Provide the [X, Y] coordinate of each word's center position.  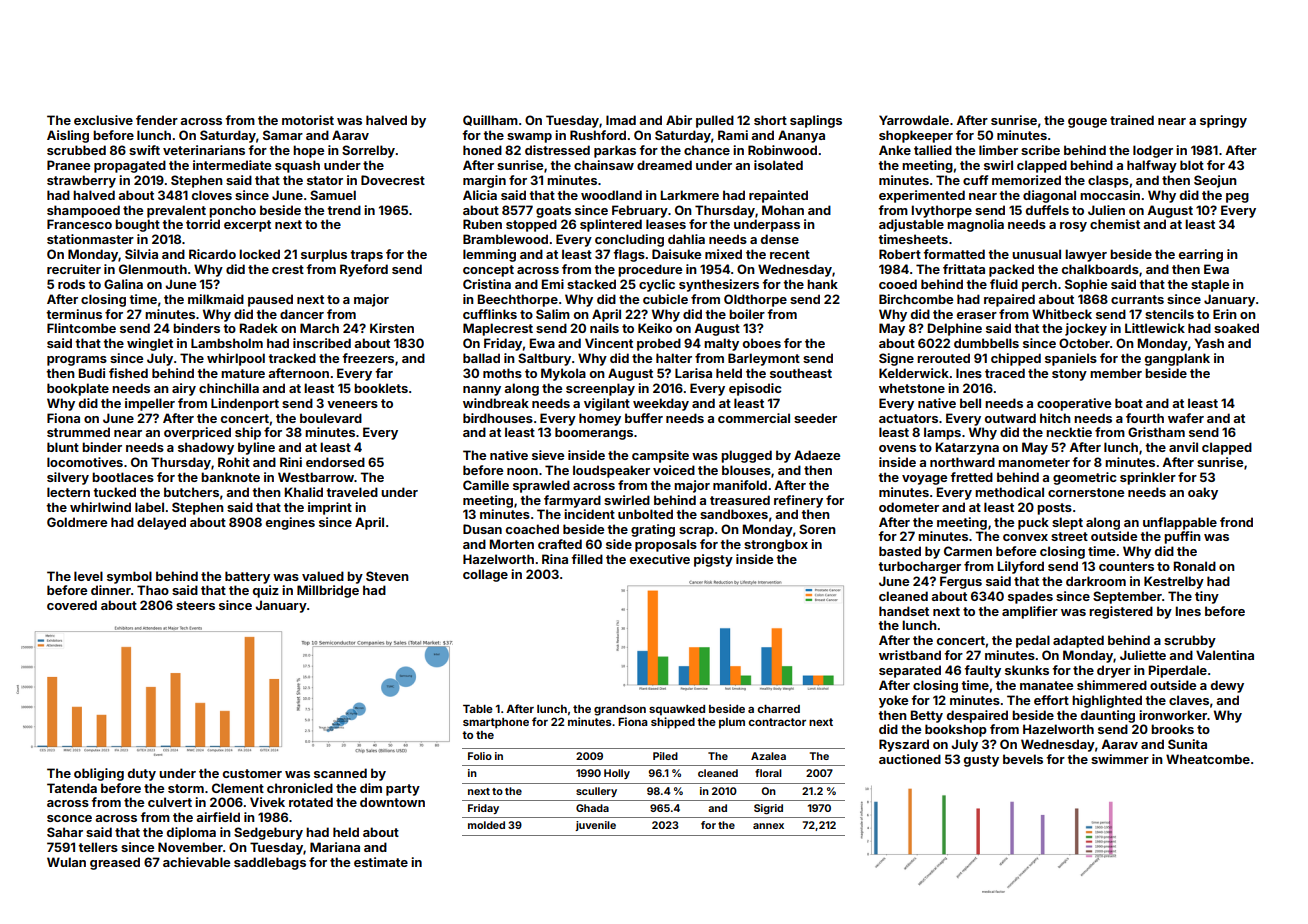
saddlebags [270, 863]
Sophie [1086, 285]
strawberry [81, 181]
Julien [1106, 210]
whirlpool [236, 359]
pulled [715, 121]
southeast [801, 373]
